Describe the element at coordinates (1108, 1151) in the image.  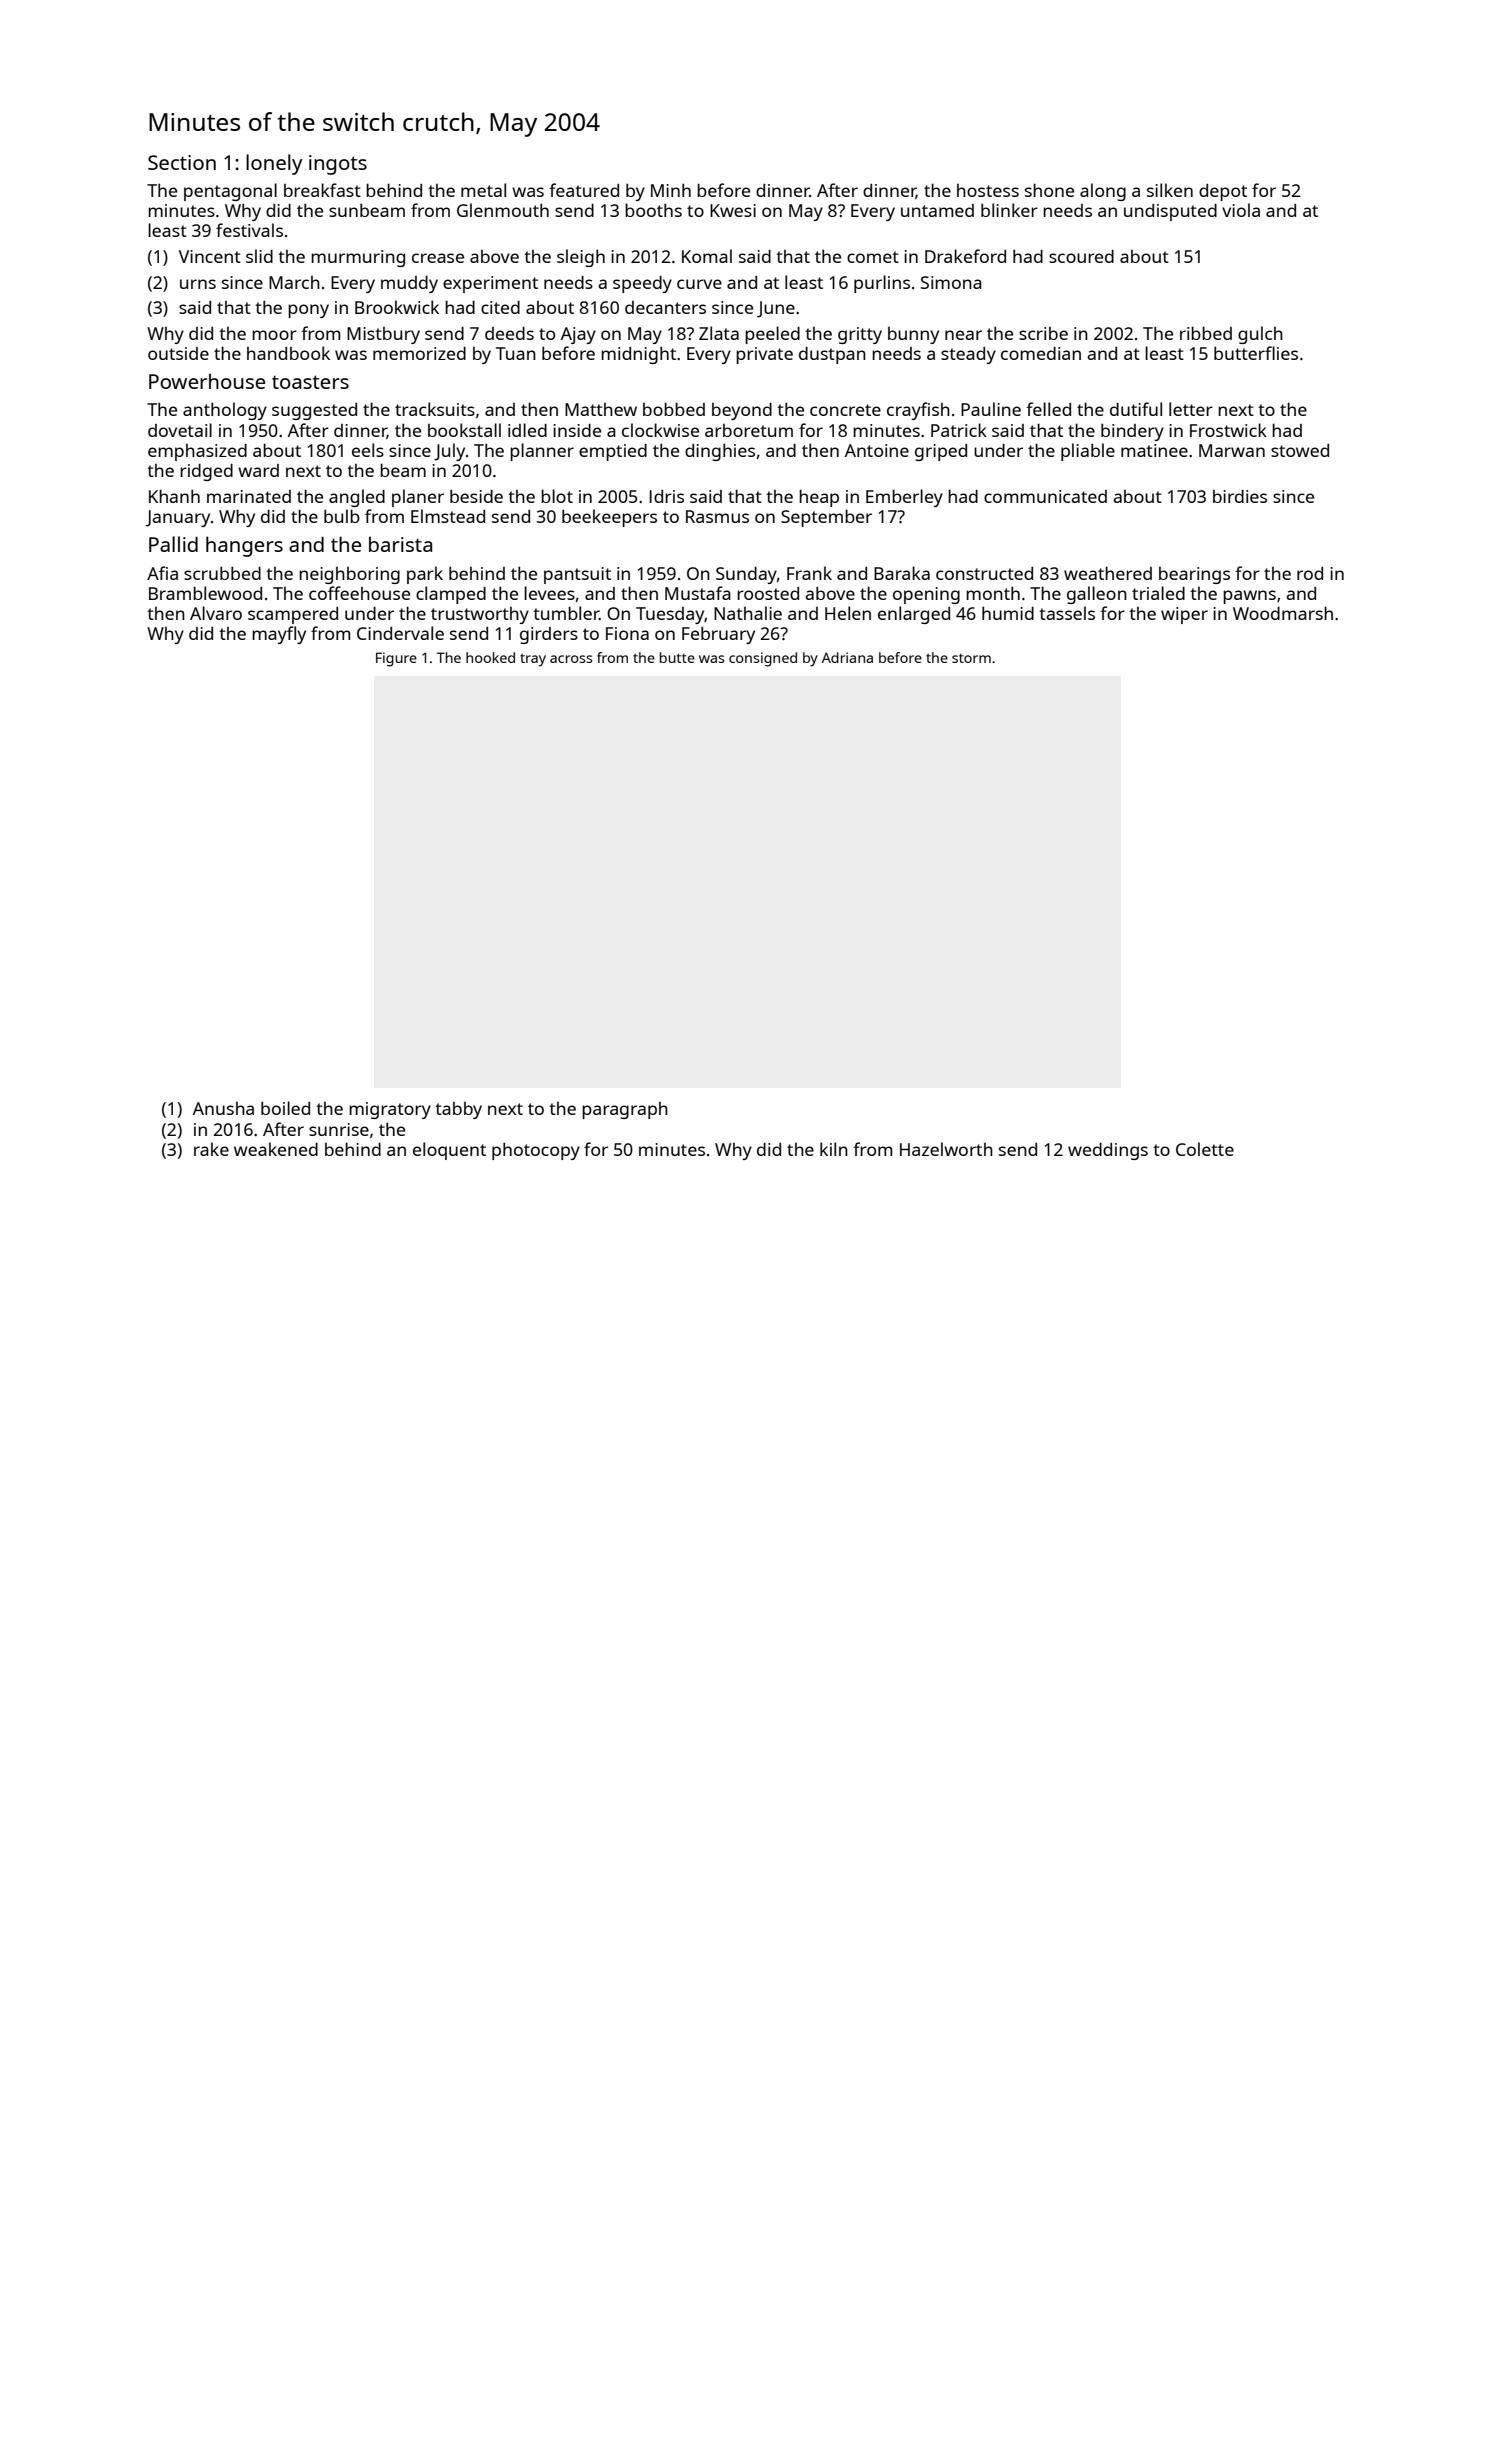
I see `weddings` at that location.
